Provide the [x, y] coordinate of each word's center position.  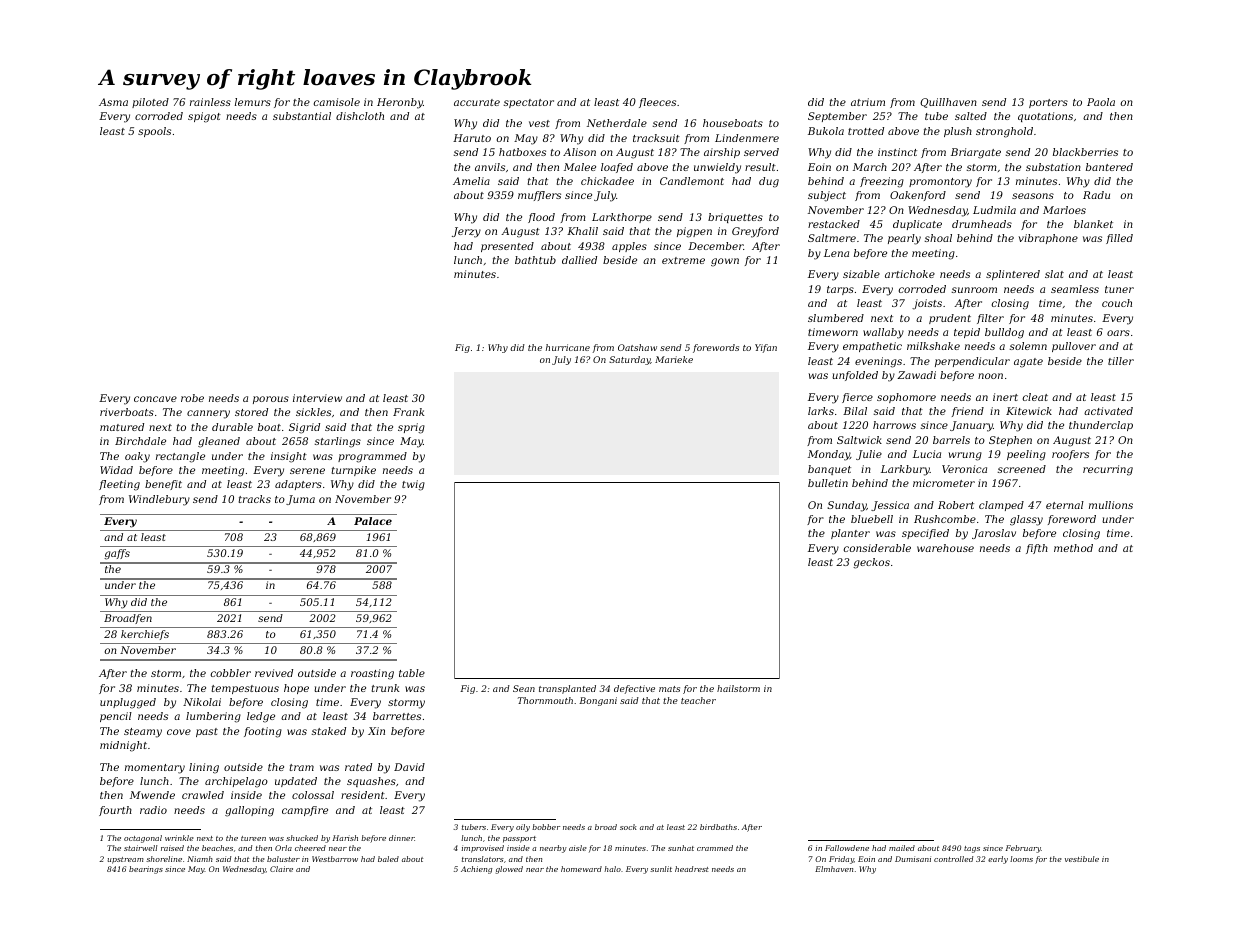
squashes [371, 782]
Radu [1096, 195]
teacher [698, 700]
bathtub [535, 260]
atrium [868, 102]
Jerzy [466, 232]
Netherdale [617, 123]
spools [154, 132]
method [1073, 548]
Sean [524, 688]
